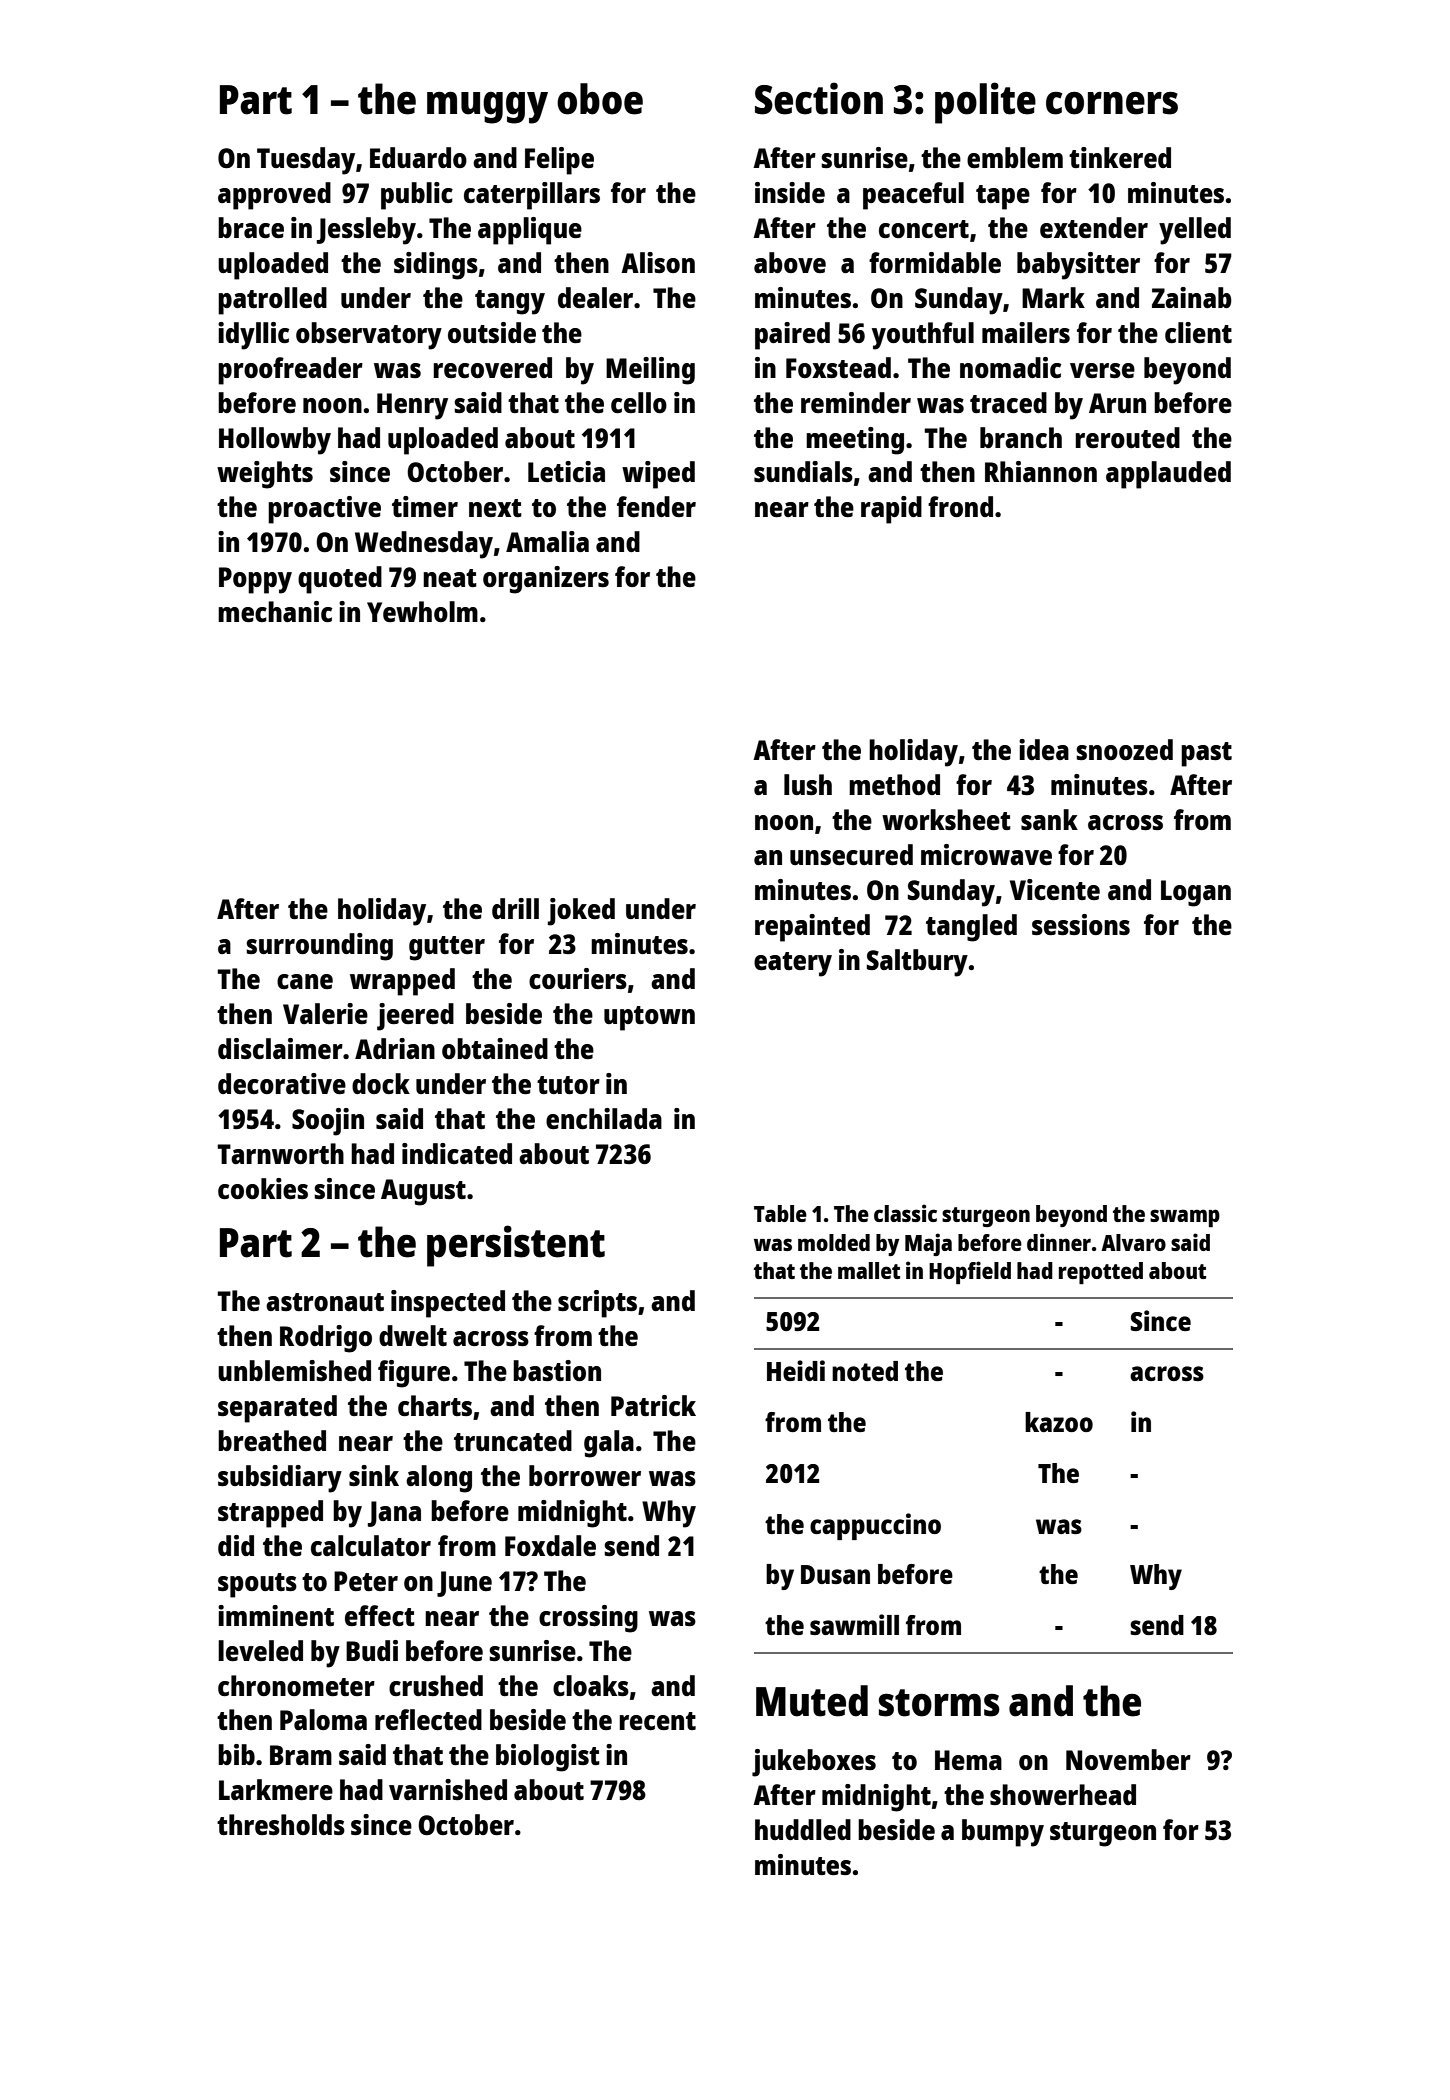  Describe the element at coordinates (1059, 1422) in the image. I see `kazoo` at that location.
